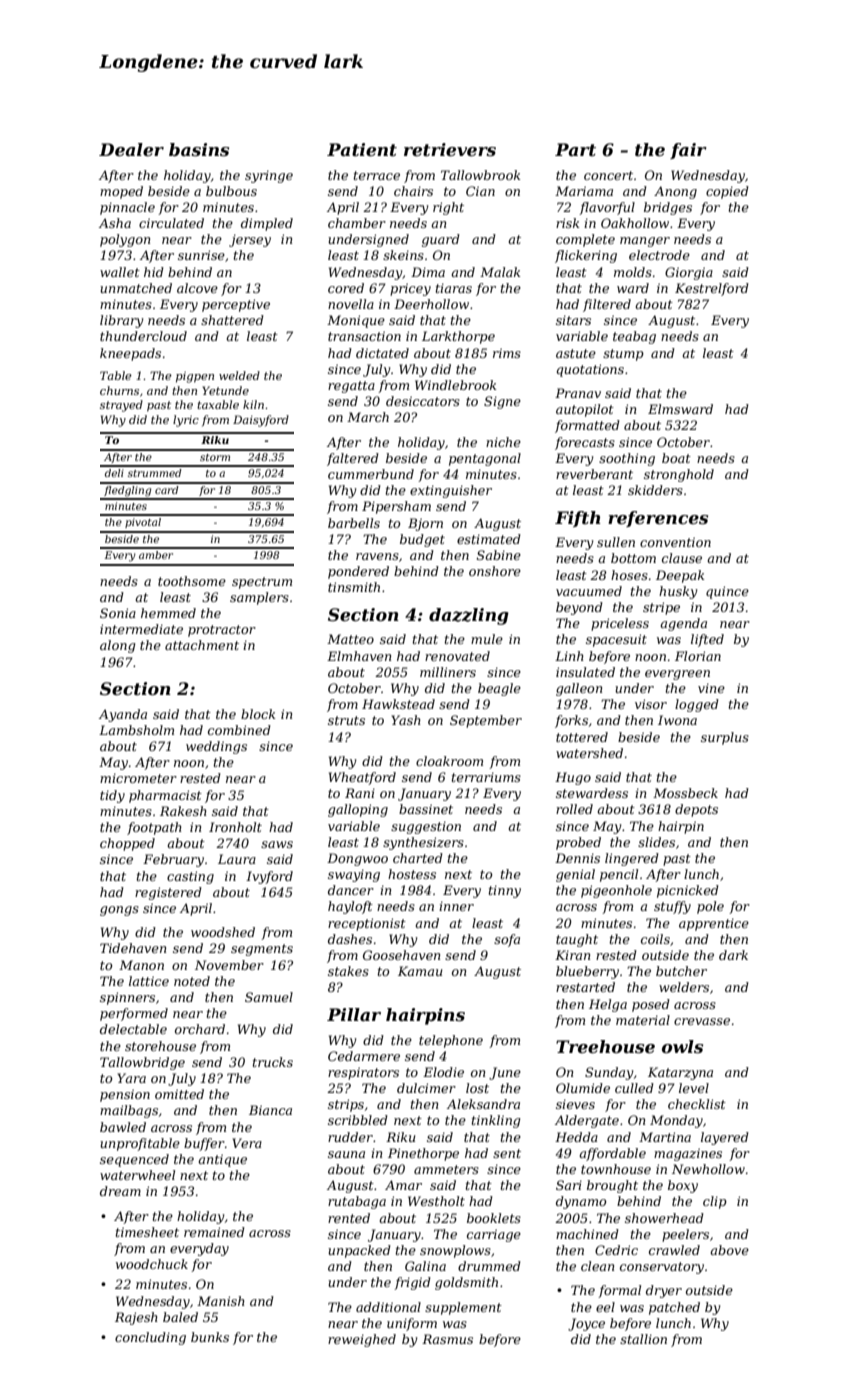 Image resolution: width=849 pixels, height=1400 pixels. Describe the element at coordinates (215, 457) in the screenshot. I see `storm` at that location.
